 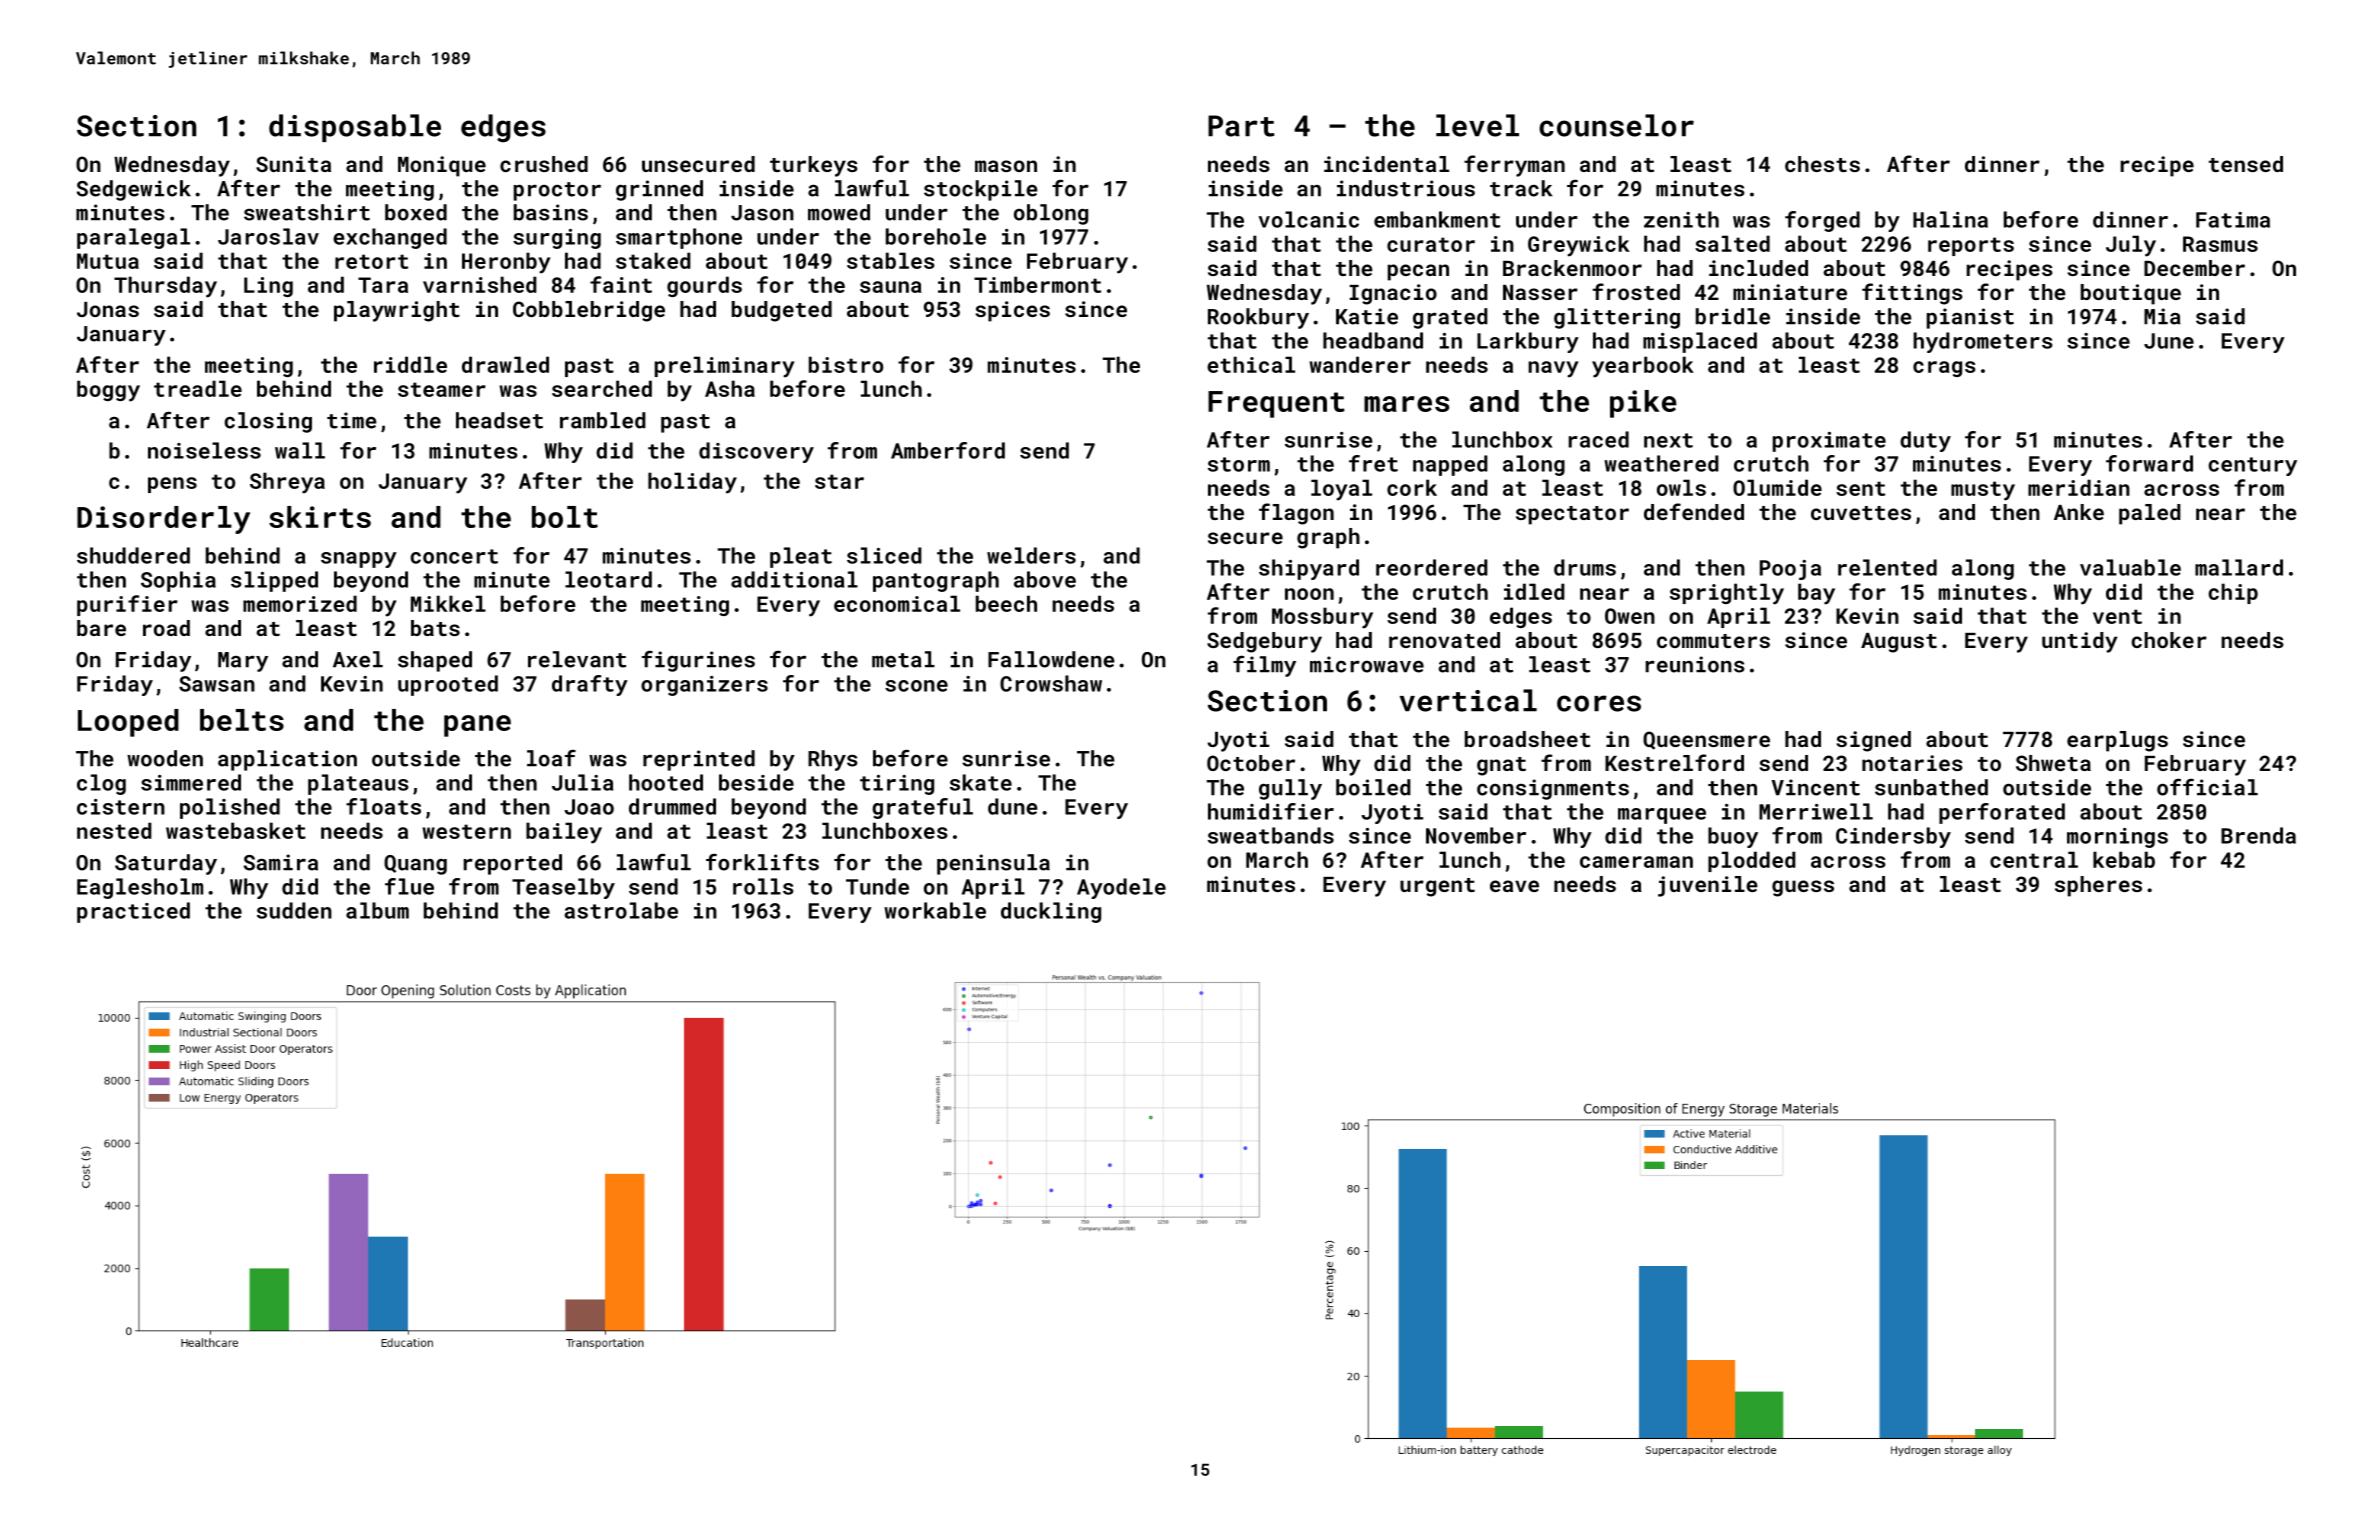 What do you see at coordinates (1816, 594) in the document?
I see `bay` at bounding box center [1816, 594].
